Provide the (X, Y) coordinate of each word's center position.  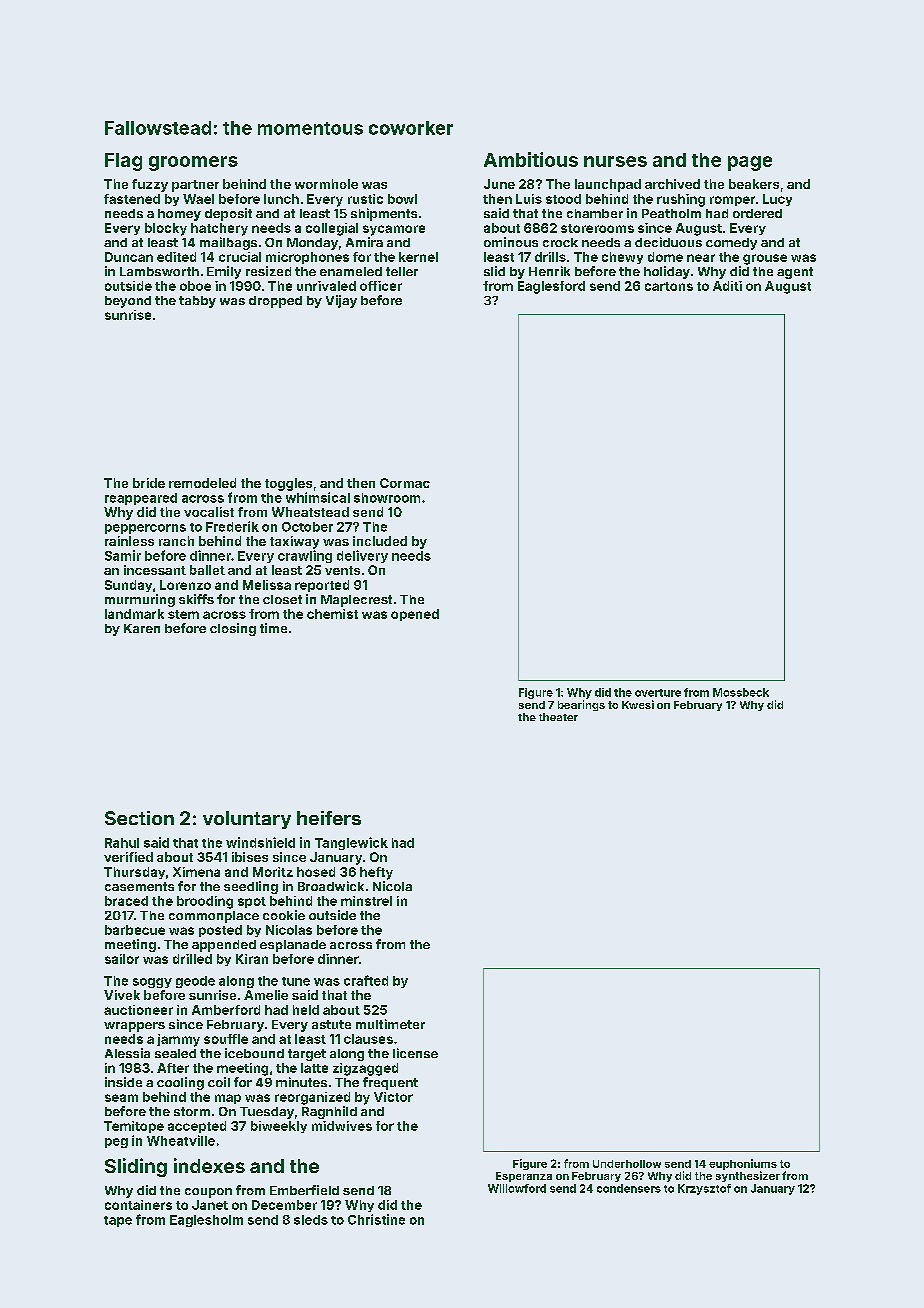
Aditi (727, 286)
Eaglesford (551, 287)
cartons (669, 286)
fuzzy (150, 185)
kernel (418, 257)
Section (139, 818)
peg (116, 1143)
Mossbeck (741, 692)
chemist (332, 614)
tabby (197, 302)
